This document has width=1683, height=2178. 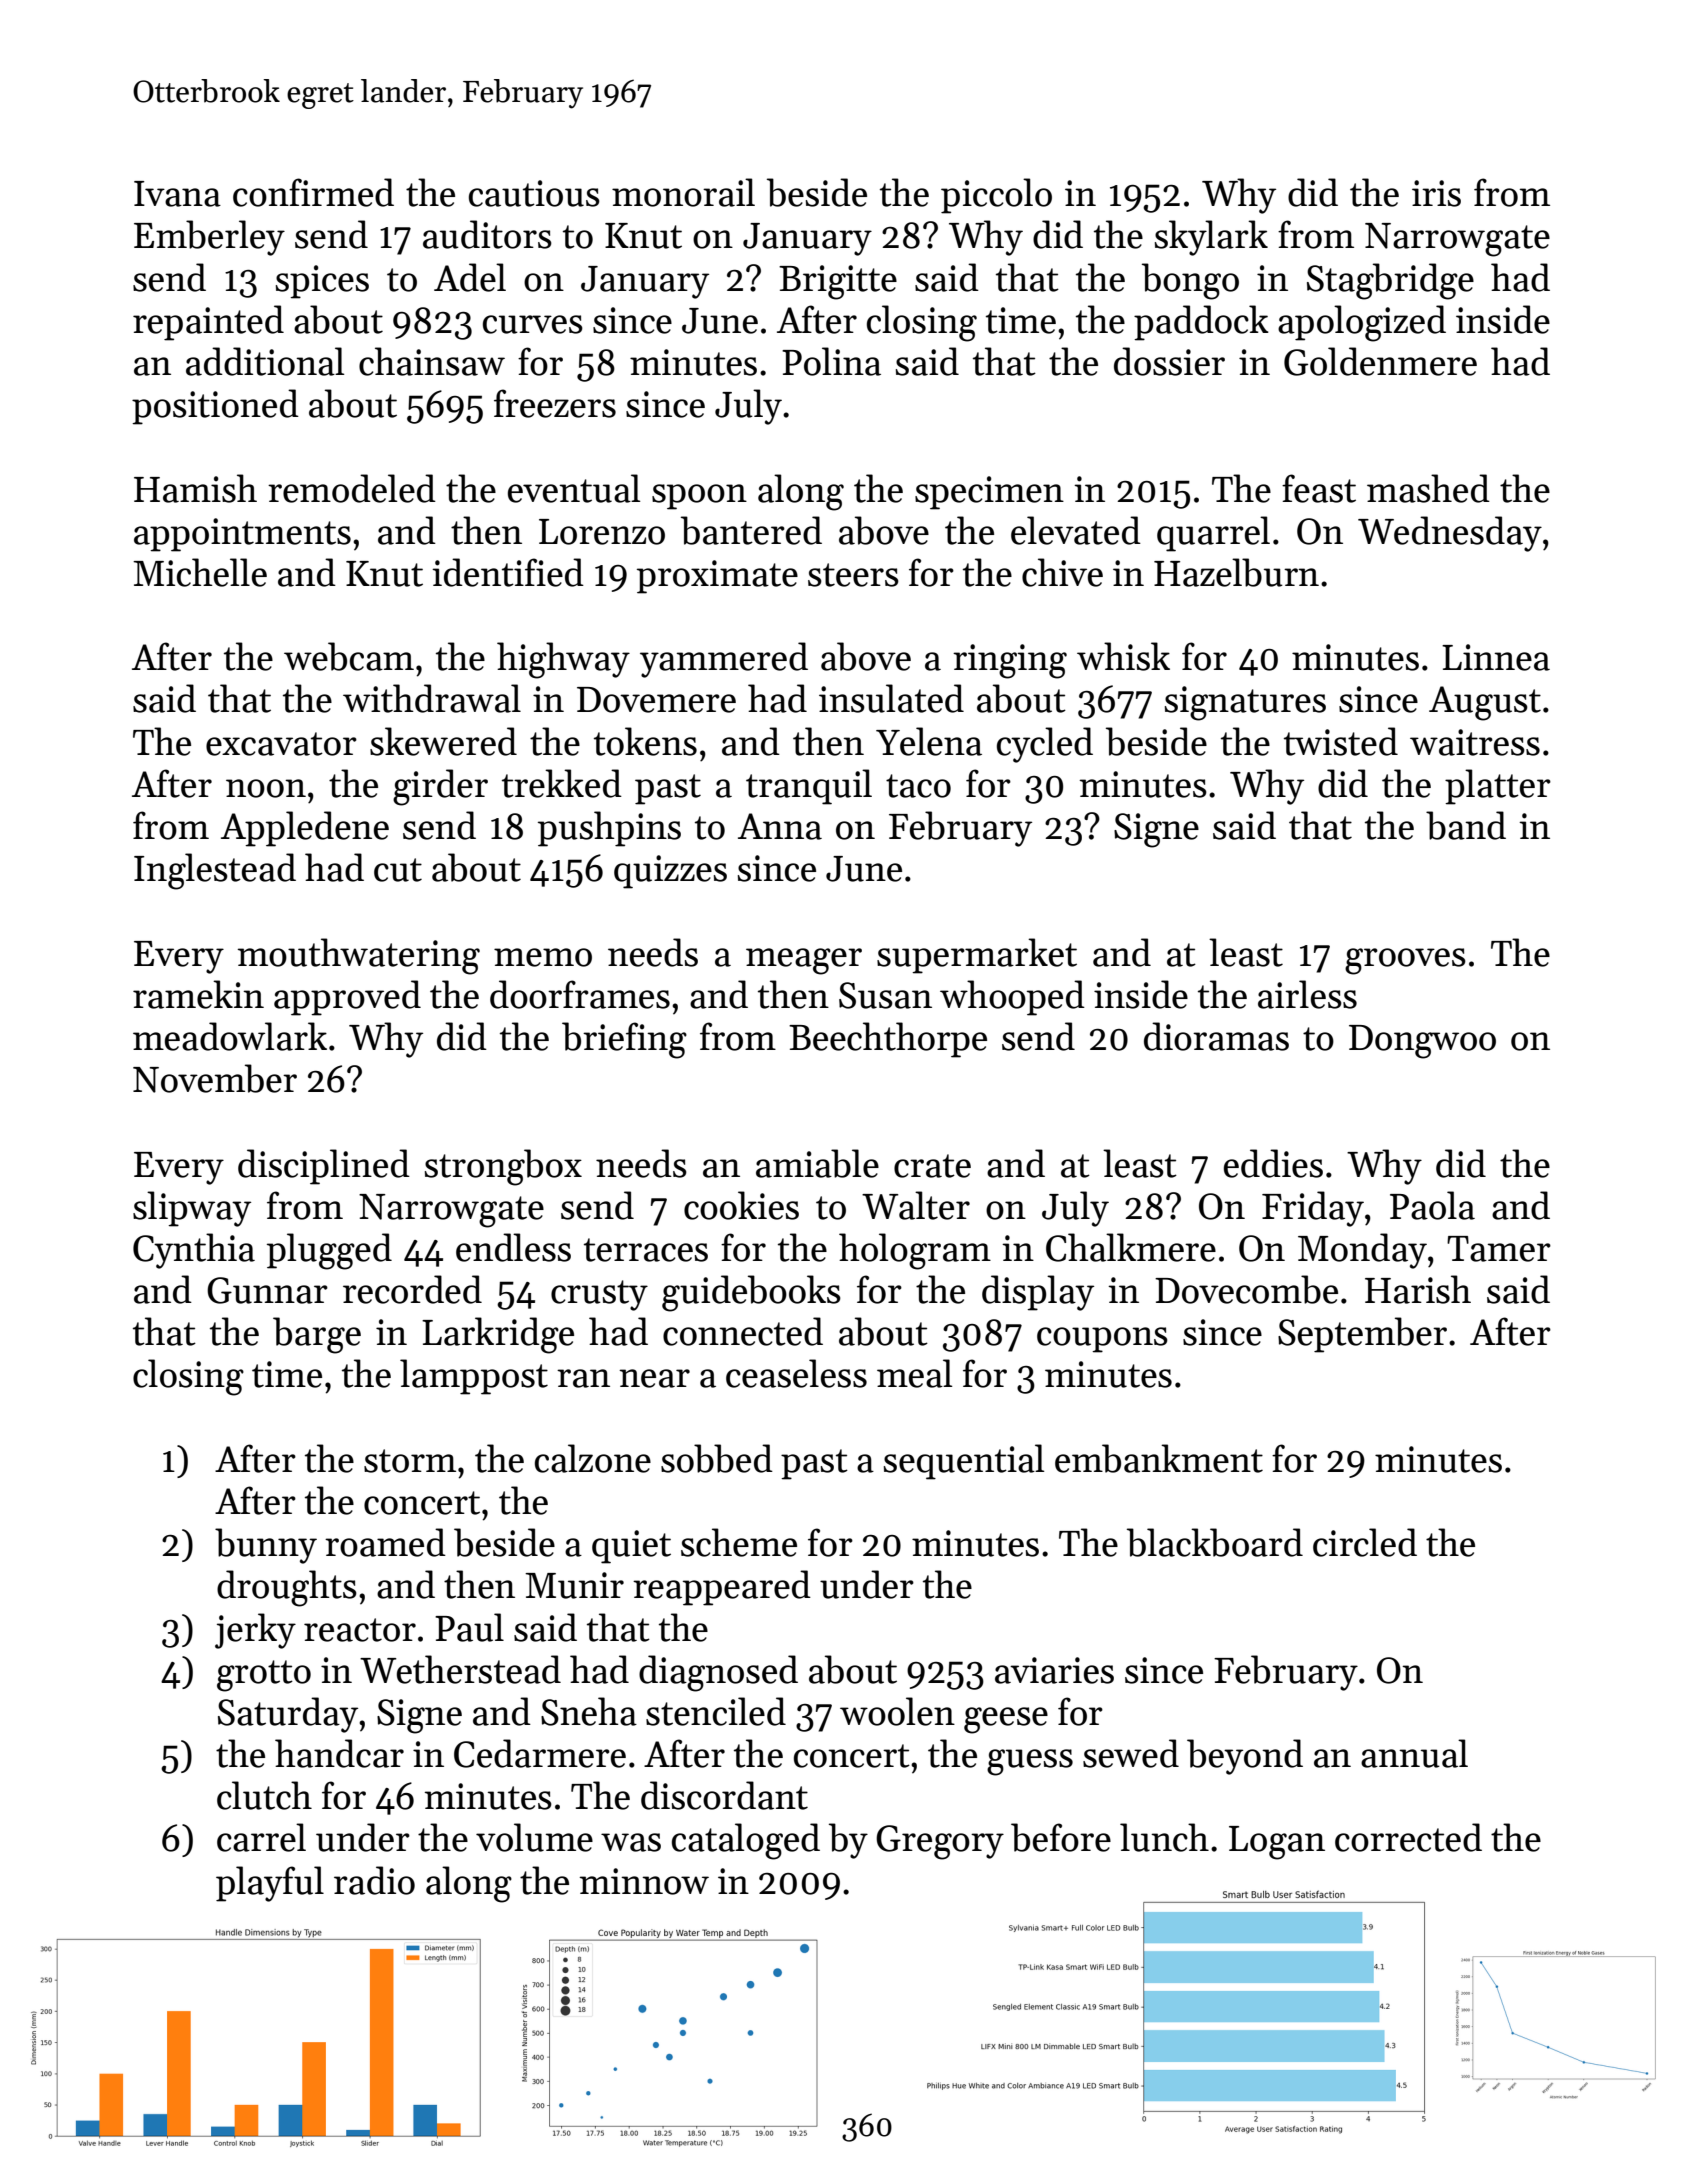 What do you see at coordinates (261, 1837) in the document?
I see `carrel` at bounding box center [261, 1837].
